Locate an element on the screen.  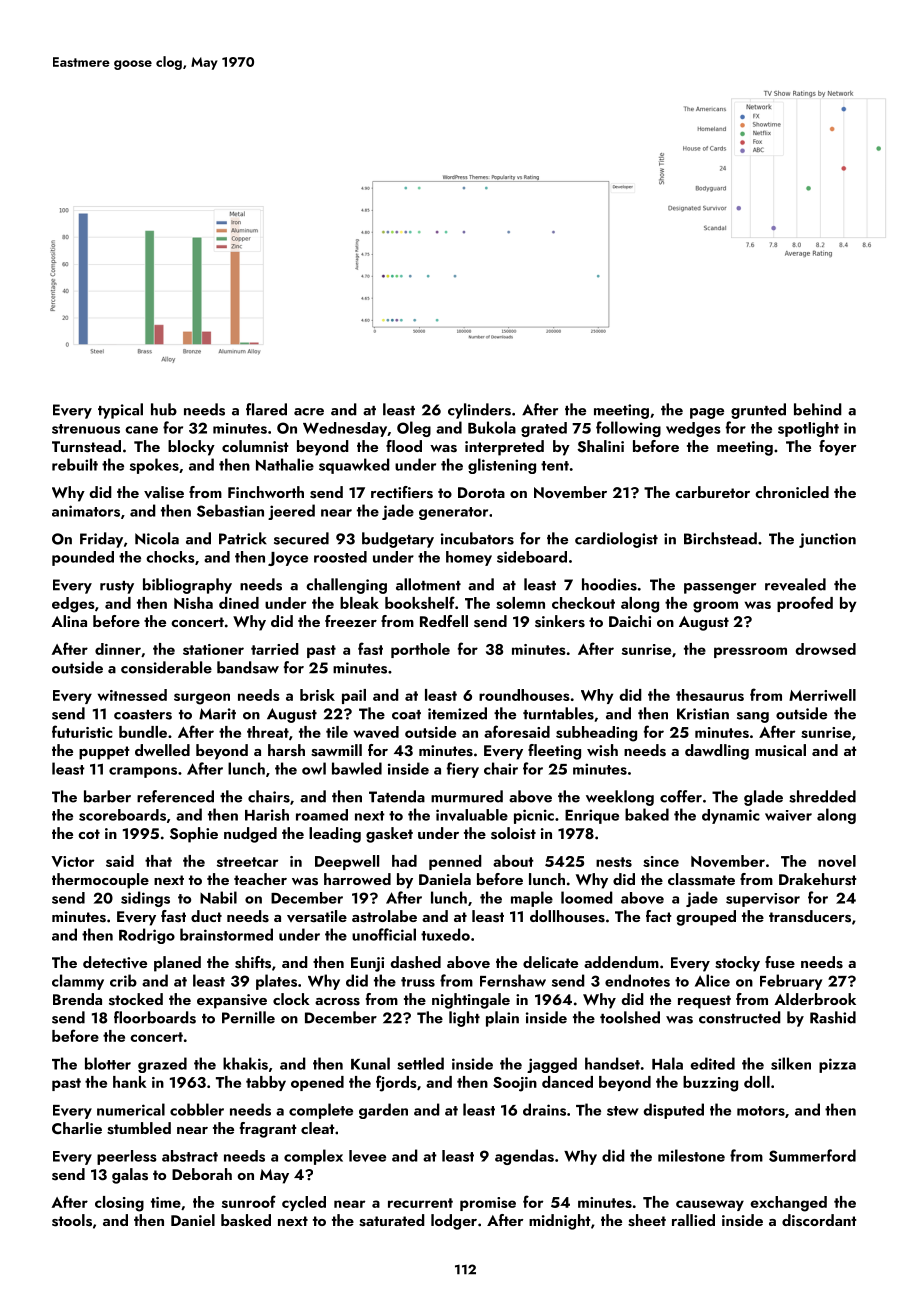
planed is located at coordinates (177, 964).
